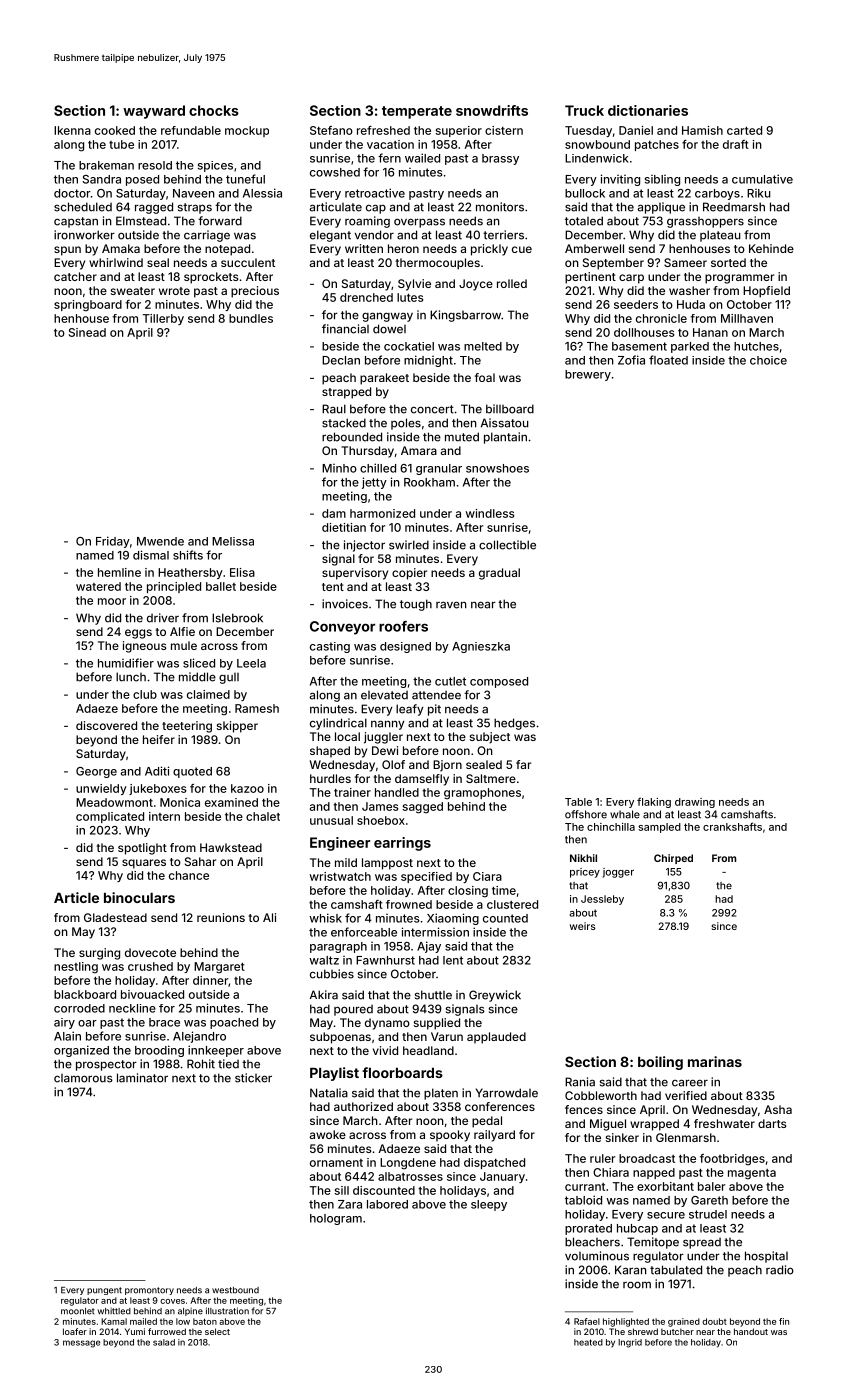  I want to click on Ikenna, so click(72, 130).
